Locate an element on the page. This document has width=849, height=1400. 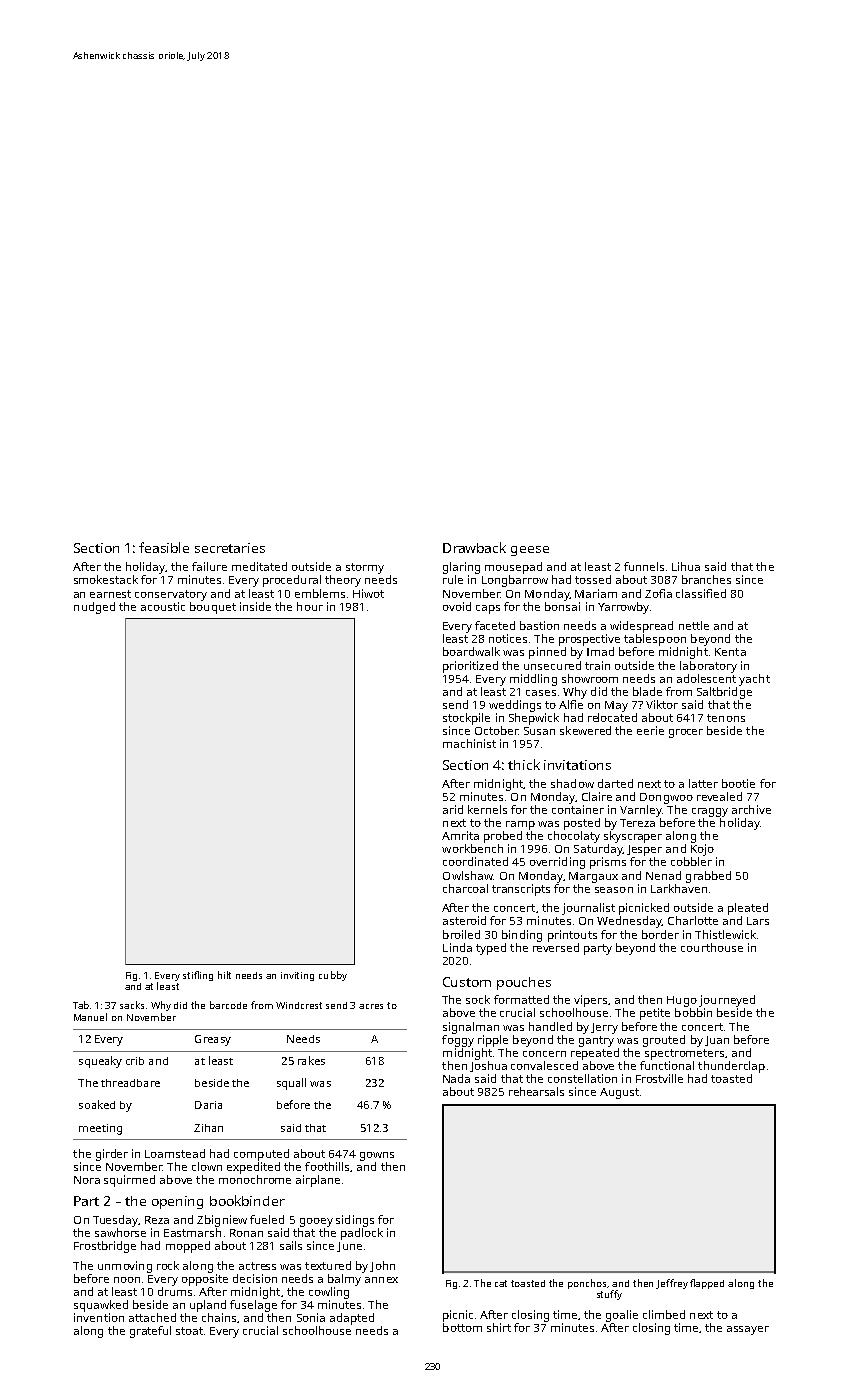
bookbinder is located at coordinates (247, 1200).
